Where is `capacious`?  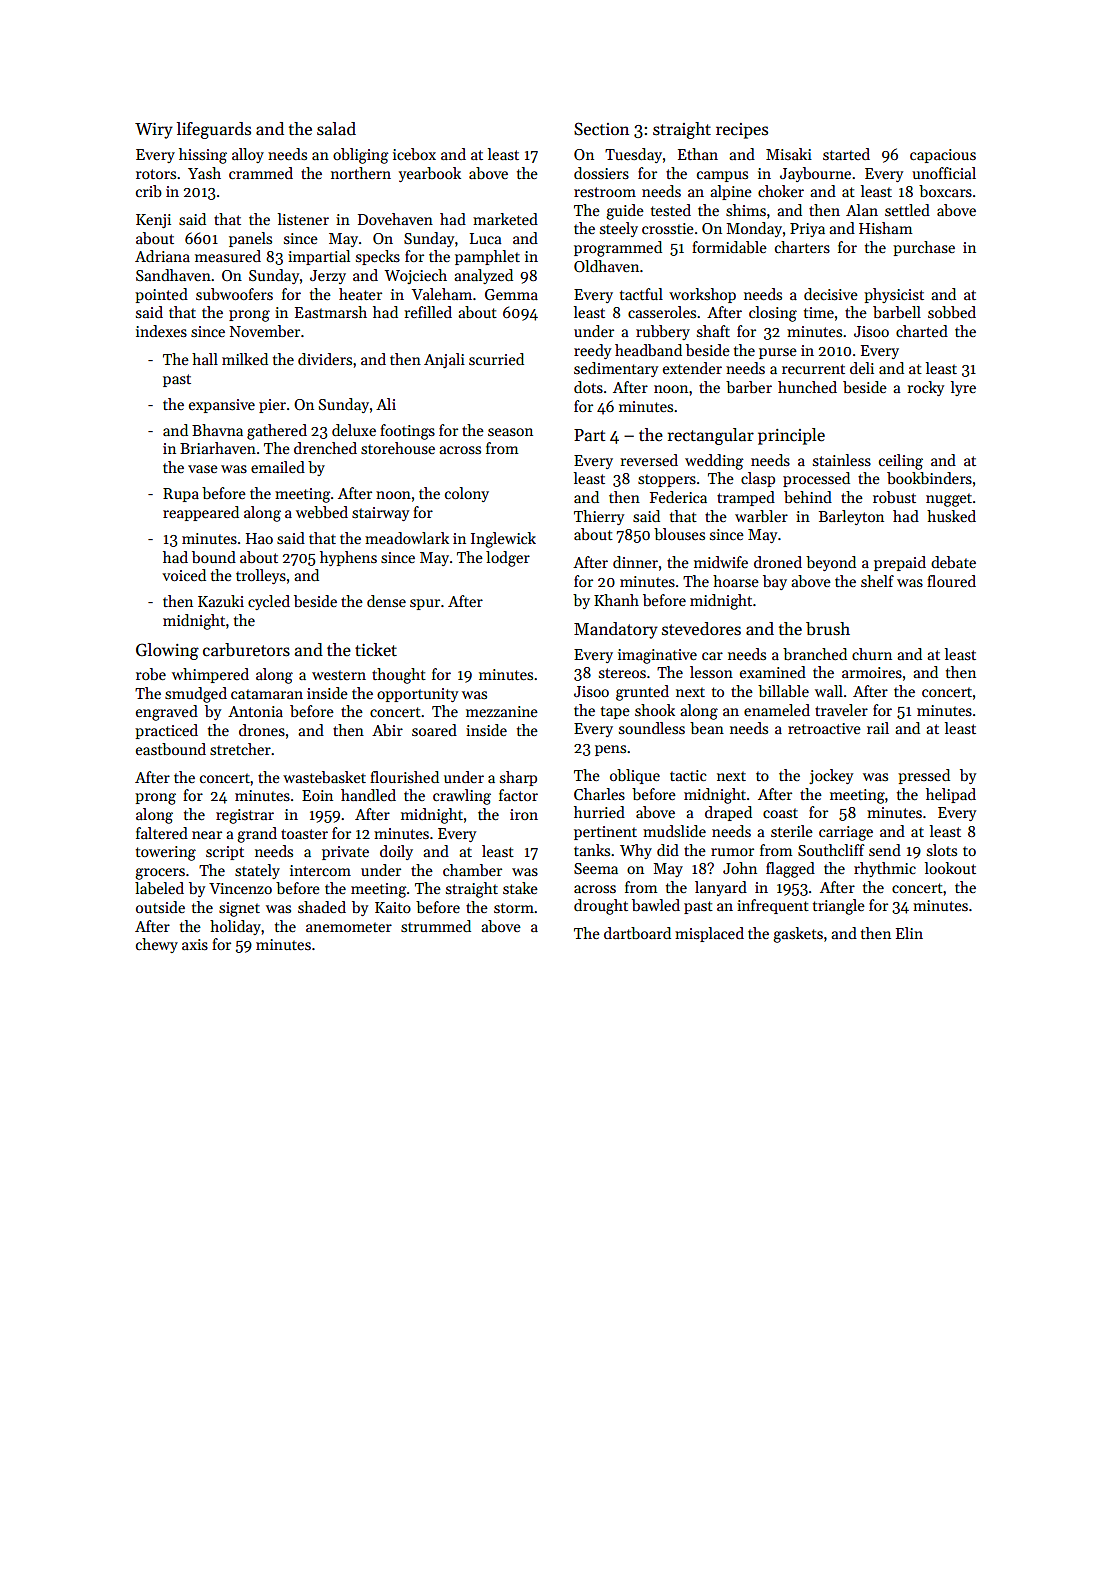 capacious is located at coordinates (943, 156).
